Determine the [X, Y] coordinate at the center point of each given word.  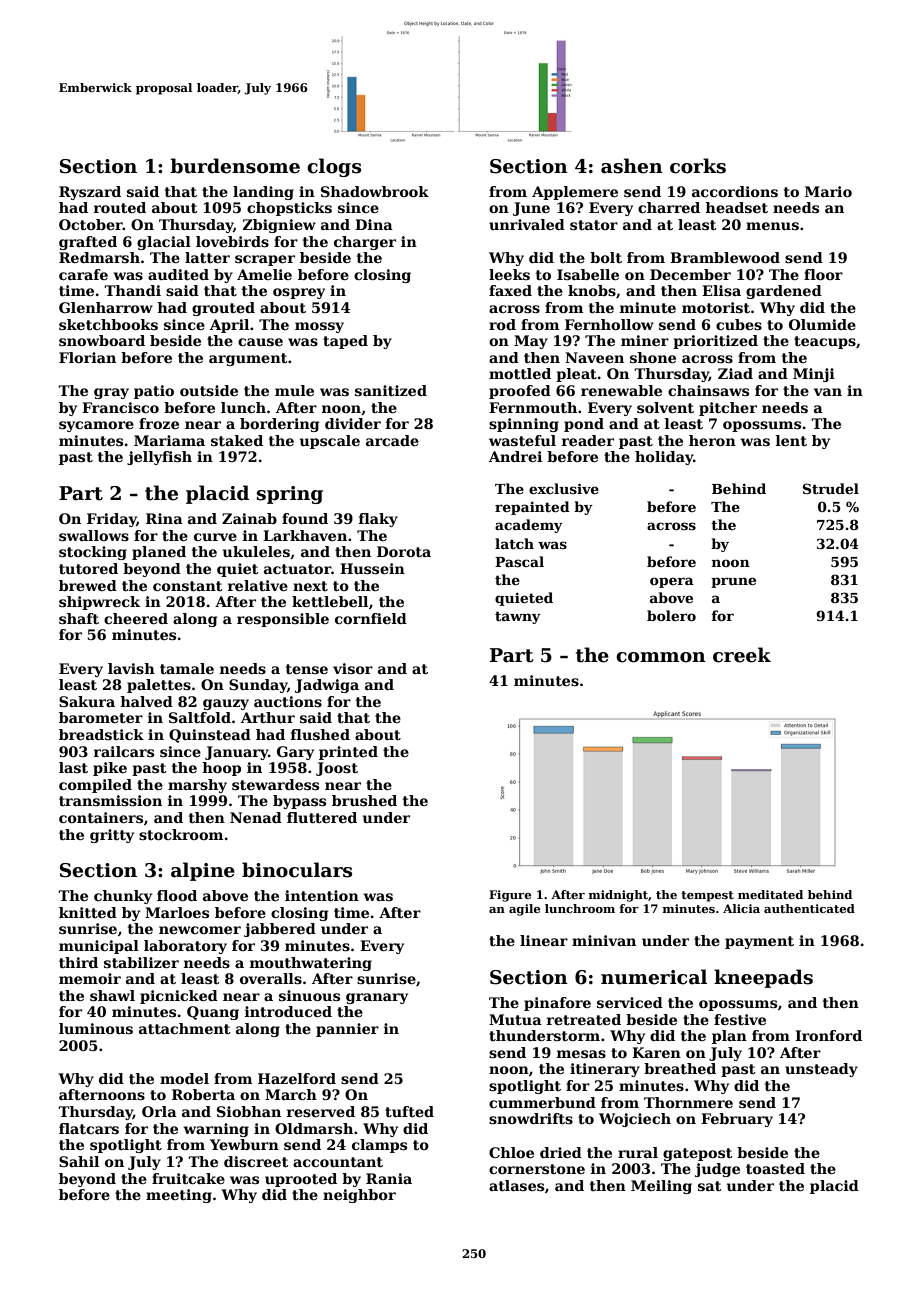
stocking [93, 553]
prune [733, 582]
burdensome [235, 166]
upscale [330, 442]
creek [742, 655]
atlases [516, 1185]
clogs [334, 167]
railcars [124, 751]
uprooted [301, 1180]
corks [698, 166]
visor [353, 668]
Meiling [661, 1187]
